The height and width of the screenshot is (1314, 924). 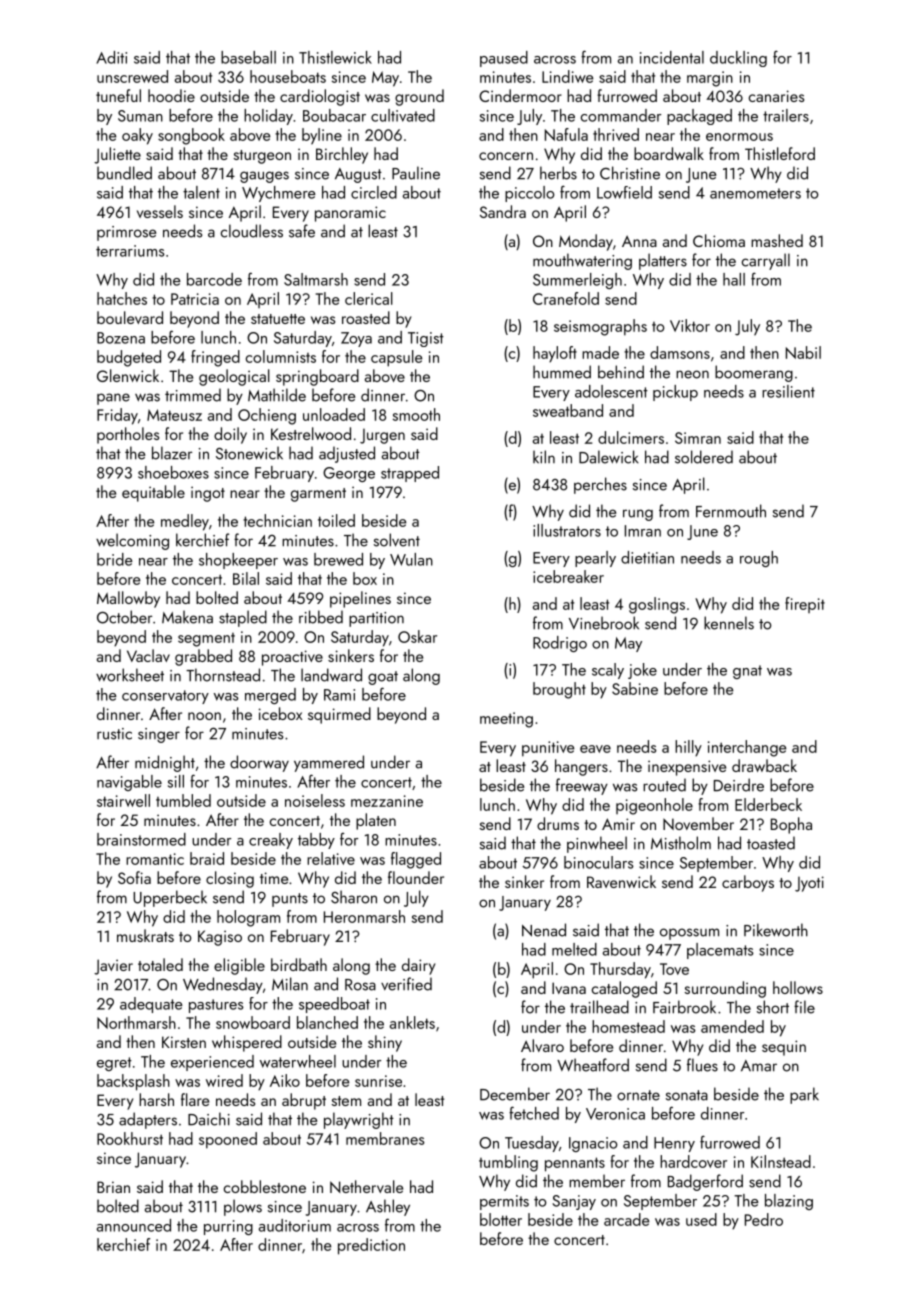 What do you see at coordinates (171, 95) in the screenshot?
I see `hoodie` at bounding box center [171, 95].
